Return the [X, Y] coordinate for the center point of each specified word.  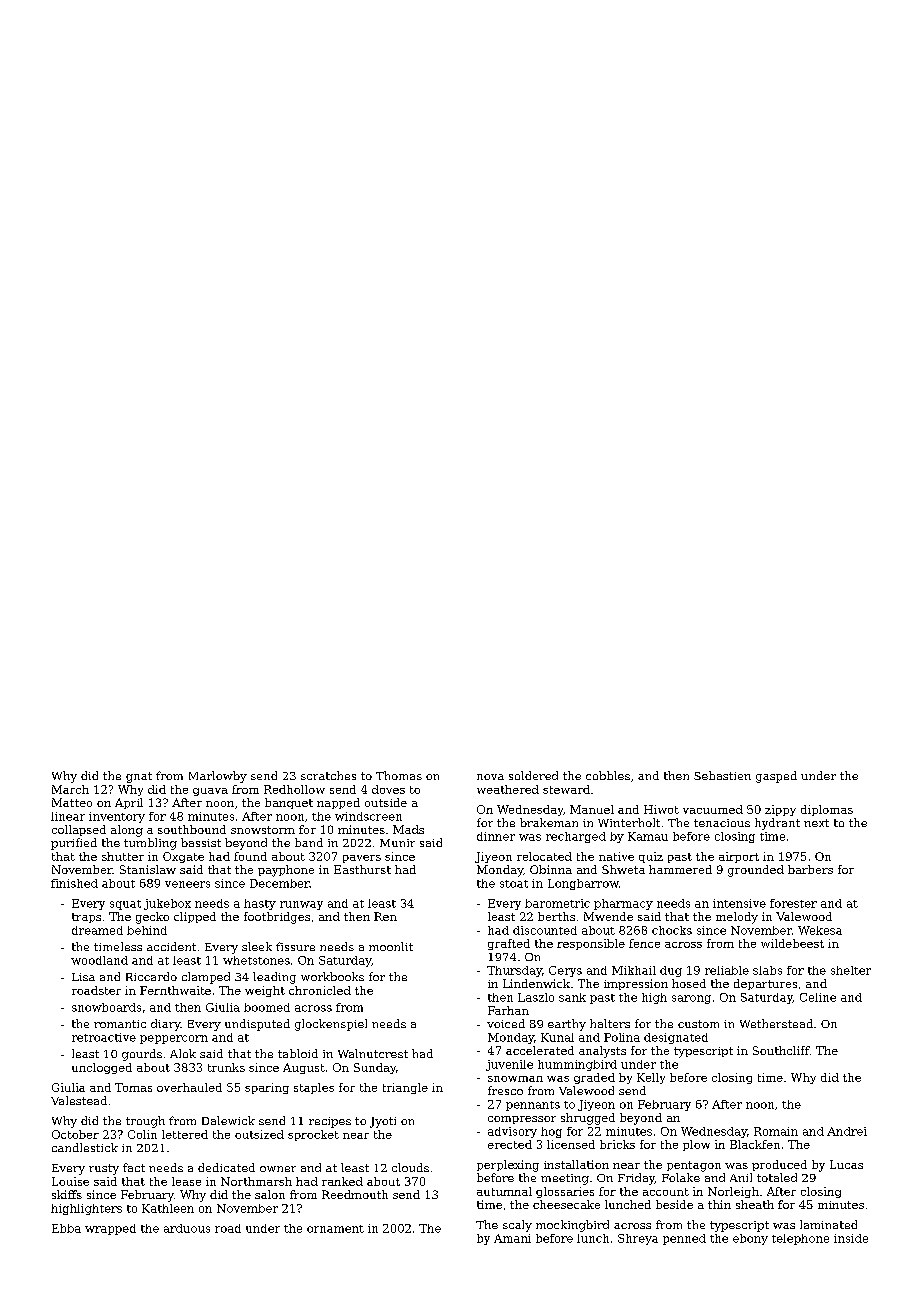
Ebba [66, 1228]
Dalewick [228, 1120]
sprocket [313, 1135]
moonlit [391, 946]
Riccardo [151, 976]
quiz [651, 857]
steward [566, 789]
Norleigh [733, 1192]
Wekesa [820, 930]
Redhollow [294, 789]
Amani [512, 1238]
